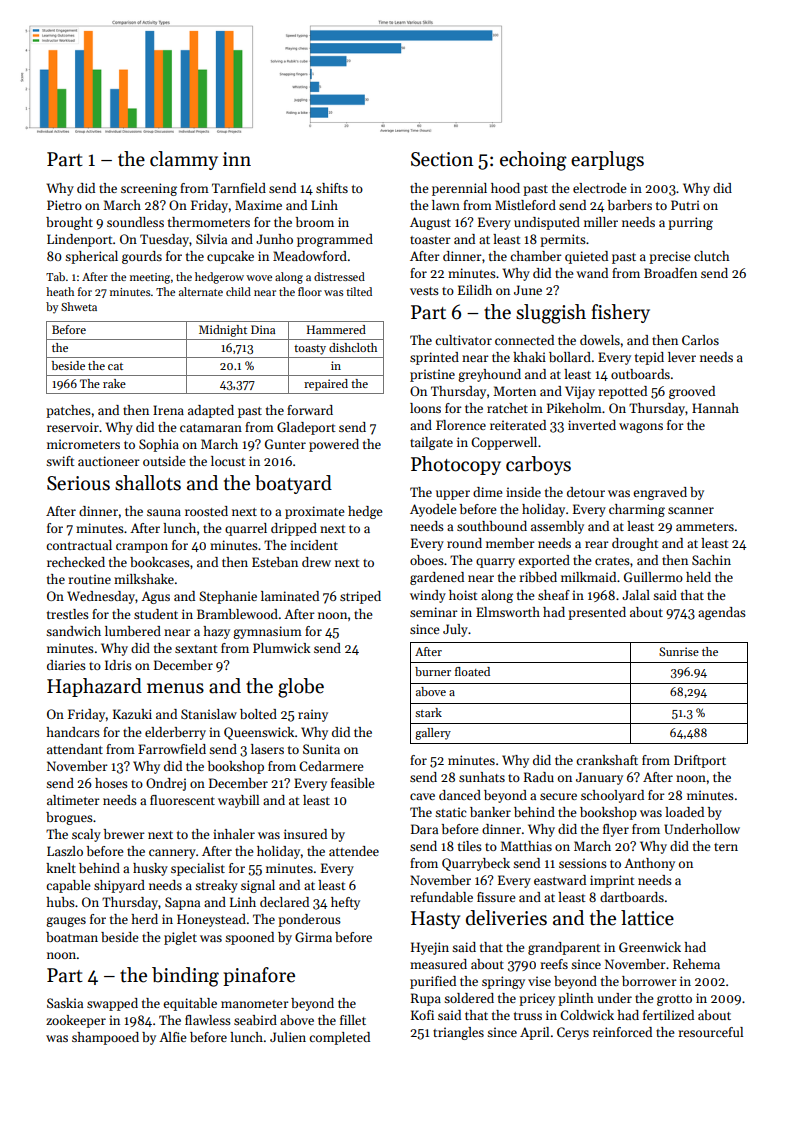 This document has width=794, height=1126. I want to click on seminar, so click(434, 612).
